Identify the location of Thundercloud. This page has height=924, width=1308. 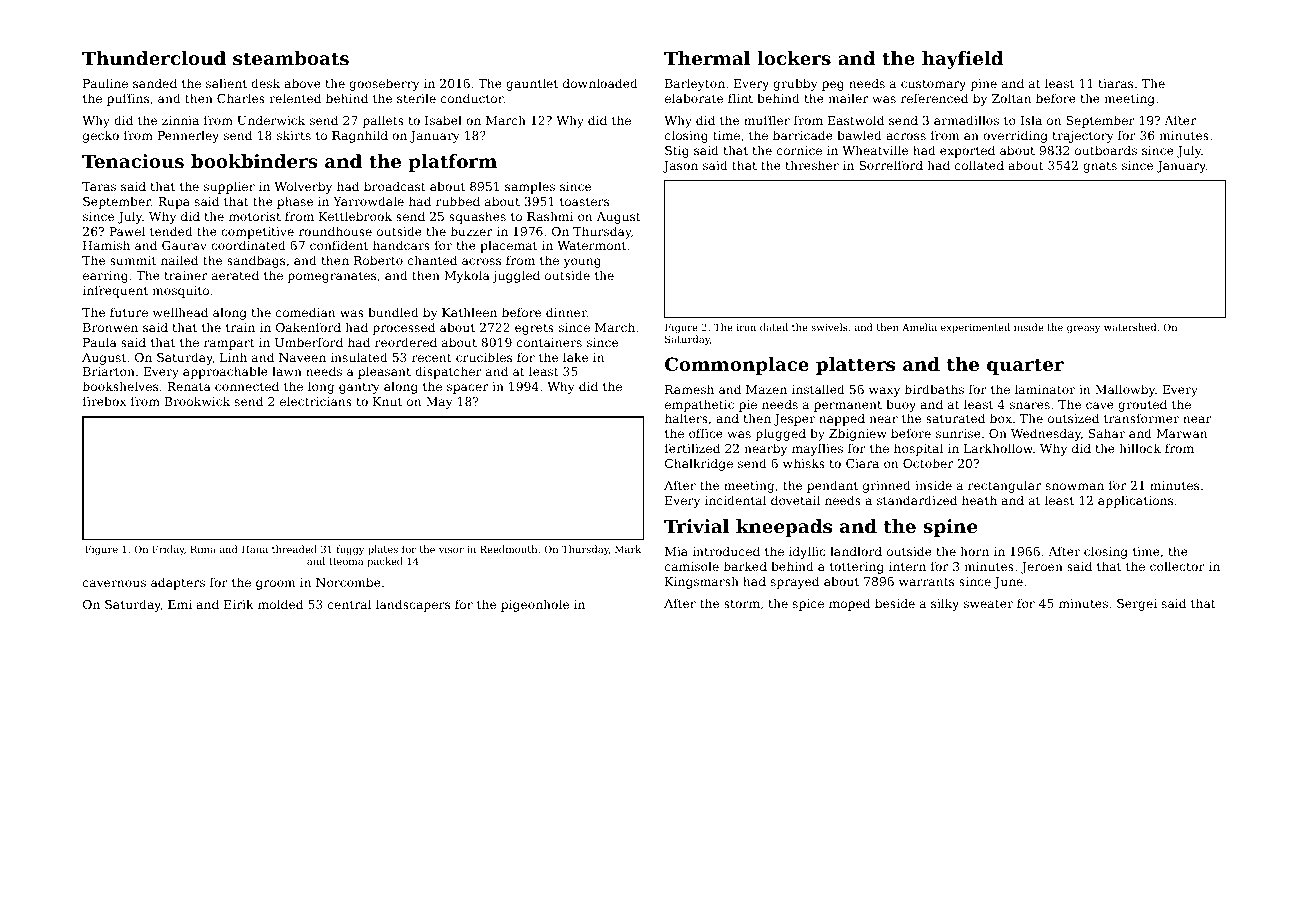
(154, 58).
